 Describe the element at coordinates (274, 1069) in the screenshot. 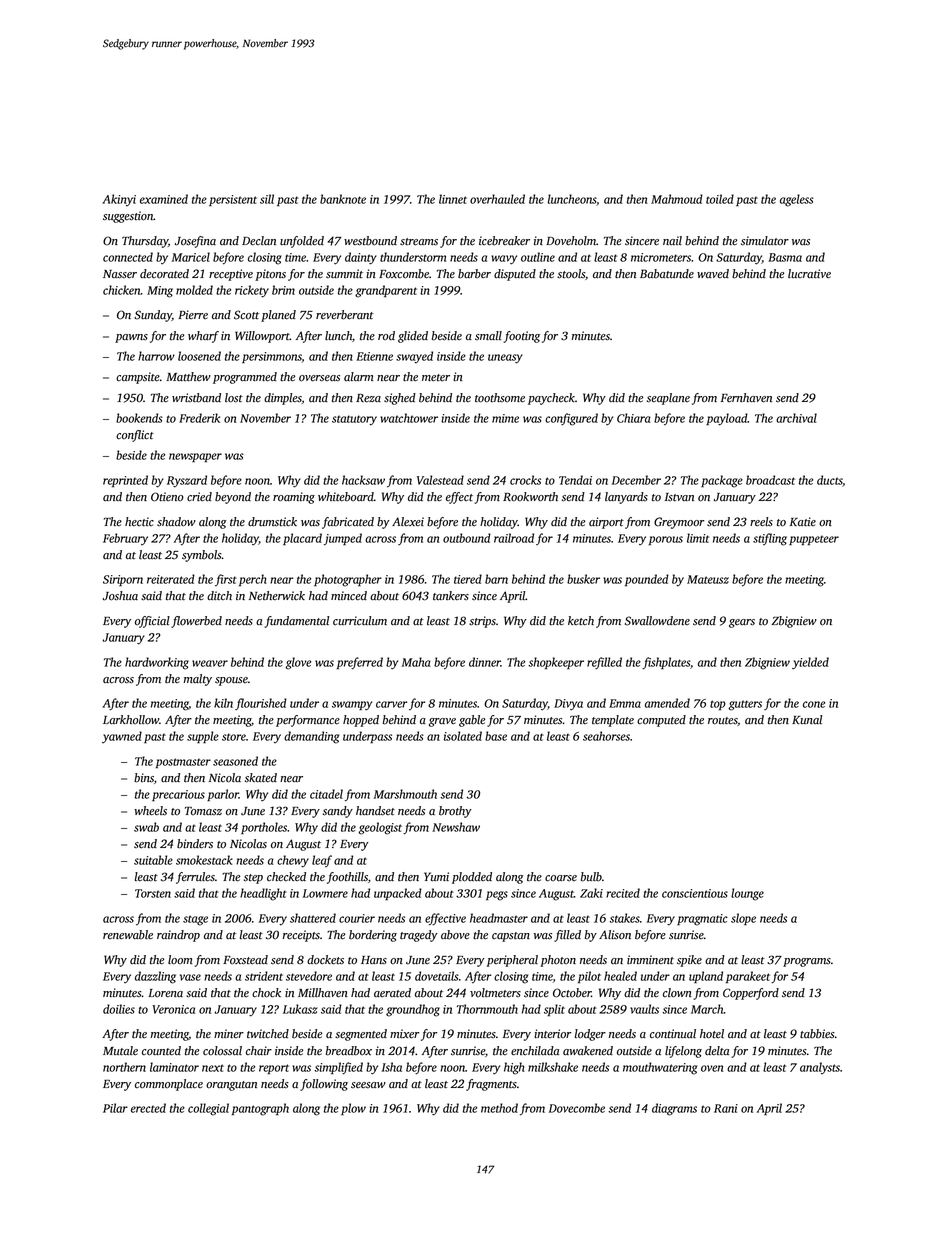

I see `report` at that location.
